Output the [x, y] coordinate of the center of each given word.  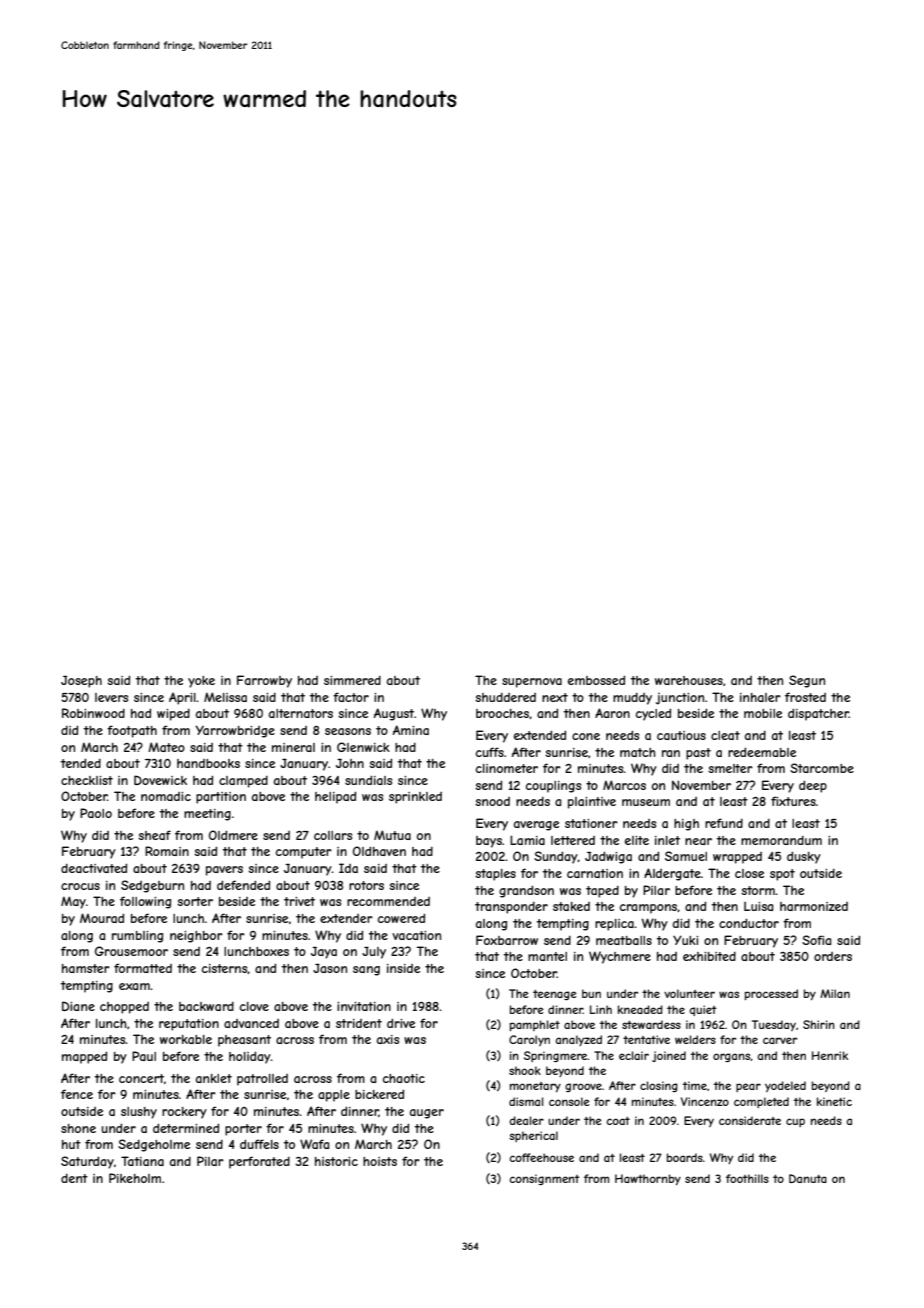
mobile [763, 713]
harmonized [814, 906]
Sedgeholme [154, 1145]
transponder [511, 908]
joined [669, 1056]
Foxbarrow [507, 940]
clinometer [507, 768]
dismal [526, 1101]
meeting [207, 815]
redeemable [762, 752]
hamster [86, 968]
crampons [649, 909]
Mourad [102, 918]
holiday [250, 1057]
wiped [173, 715]
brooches [502, 713]
